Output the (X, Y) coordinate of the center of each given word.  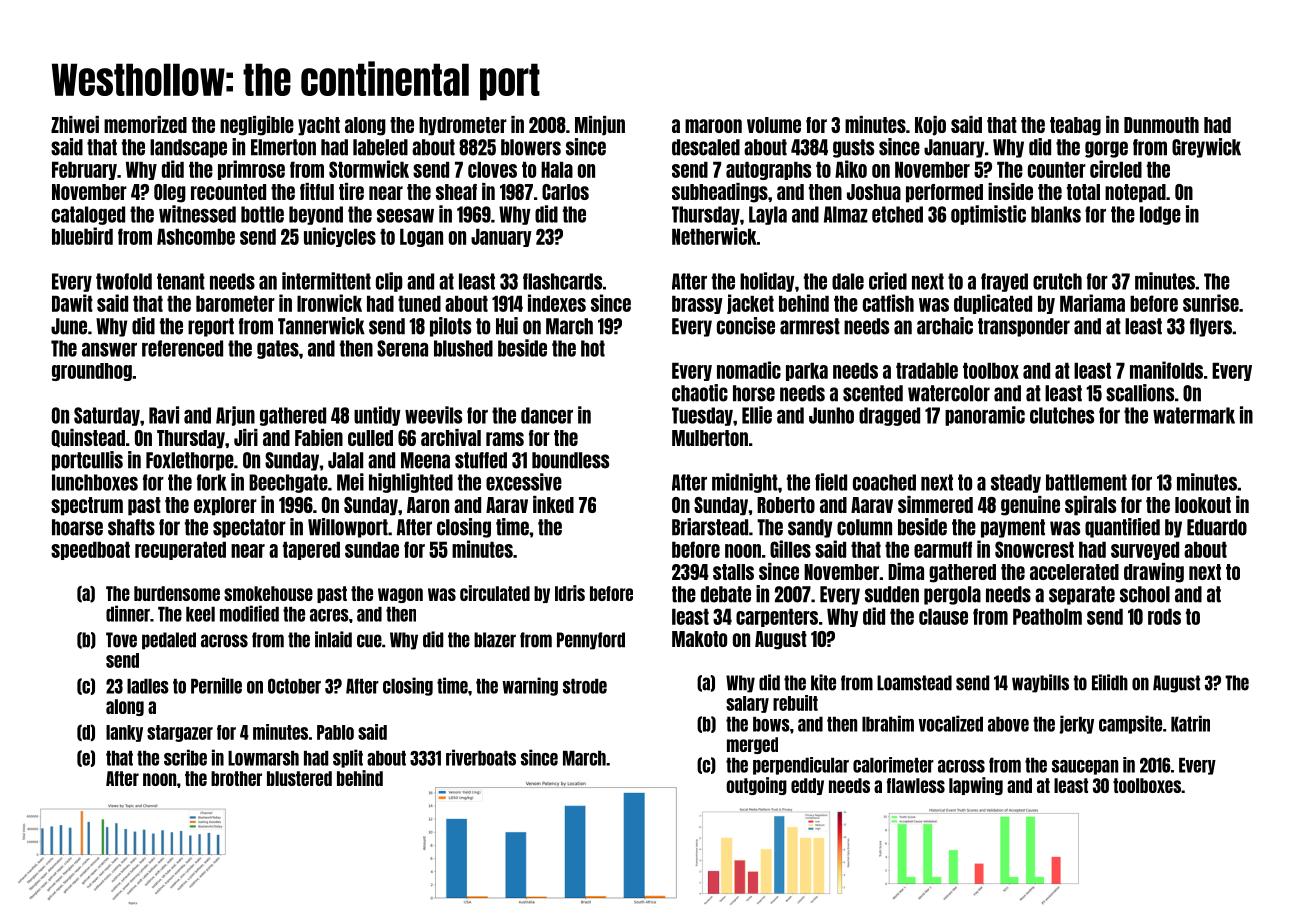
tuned (419, 303)
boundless (570, 460)
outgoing (756, 786)
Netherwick (714, 236)
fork (212, 482)
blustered (299, 778)
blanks (1056, 214)
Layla (768, 215)
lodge (1160, 215)
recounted (228, 192)
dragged (889, 416)
